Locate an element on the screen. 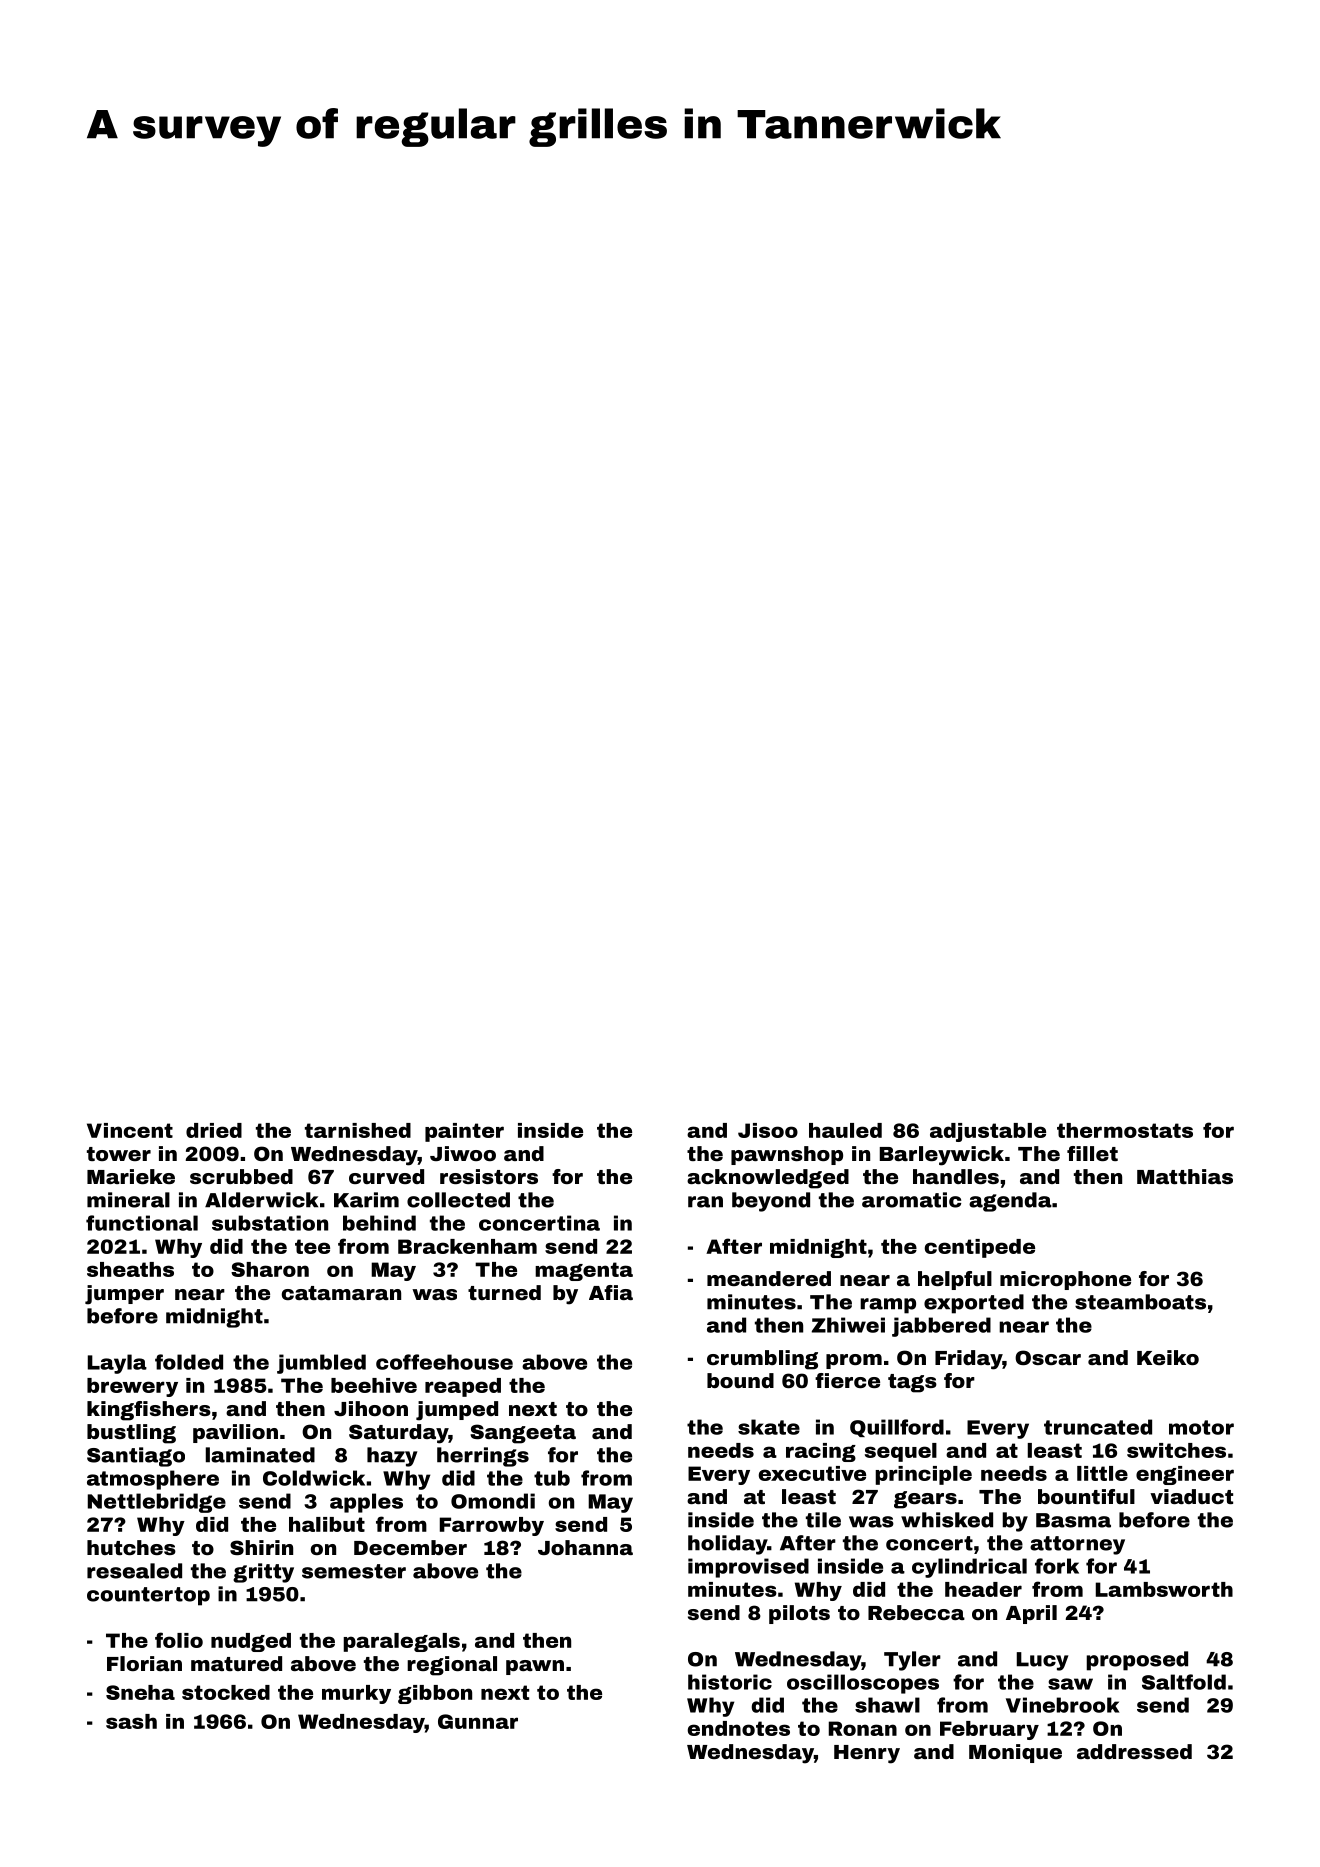 The image size is (1320, 1867). paralegals is located at coordinates (401, 1642).
